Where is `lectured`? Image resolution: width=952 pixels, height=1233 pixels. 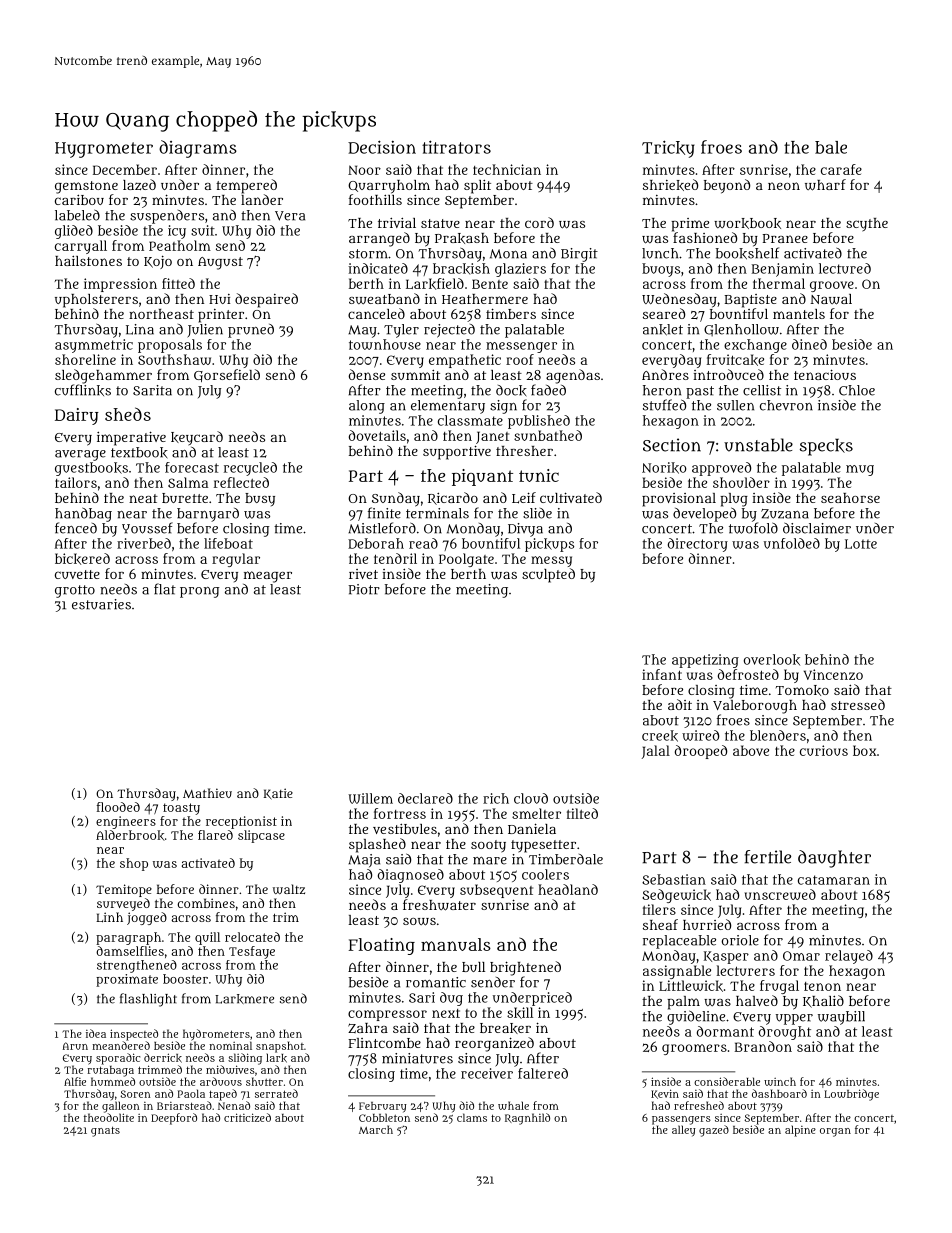
lectured is located at coordinates (845, 268).
